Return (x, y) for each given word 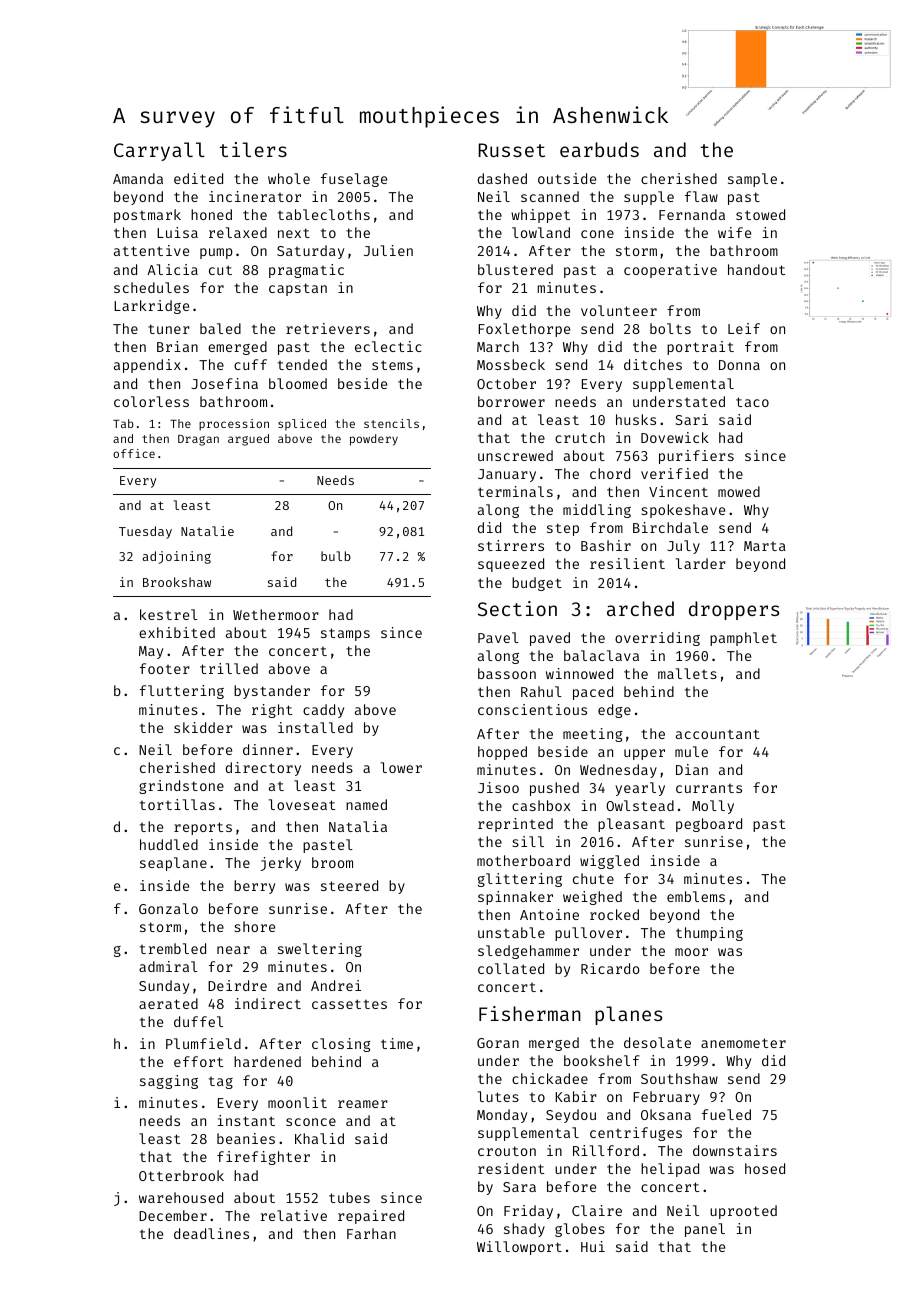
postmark (147, 216)
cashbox (541, 805)
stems (392, 365)
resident (511, 1168)
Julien (388, 250)
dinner (268, 749)
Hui (593, 1246)
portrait (700, 348)
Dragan (198, 440)
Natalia (358, 826)
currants (709, 788)
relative (294, 1215)
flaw (701, 196)
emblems (696, 896)
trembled (173, 948)
